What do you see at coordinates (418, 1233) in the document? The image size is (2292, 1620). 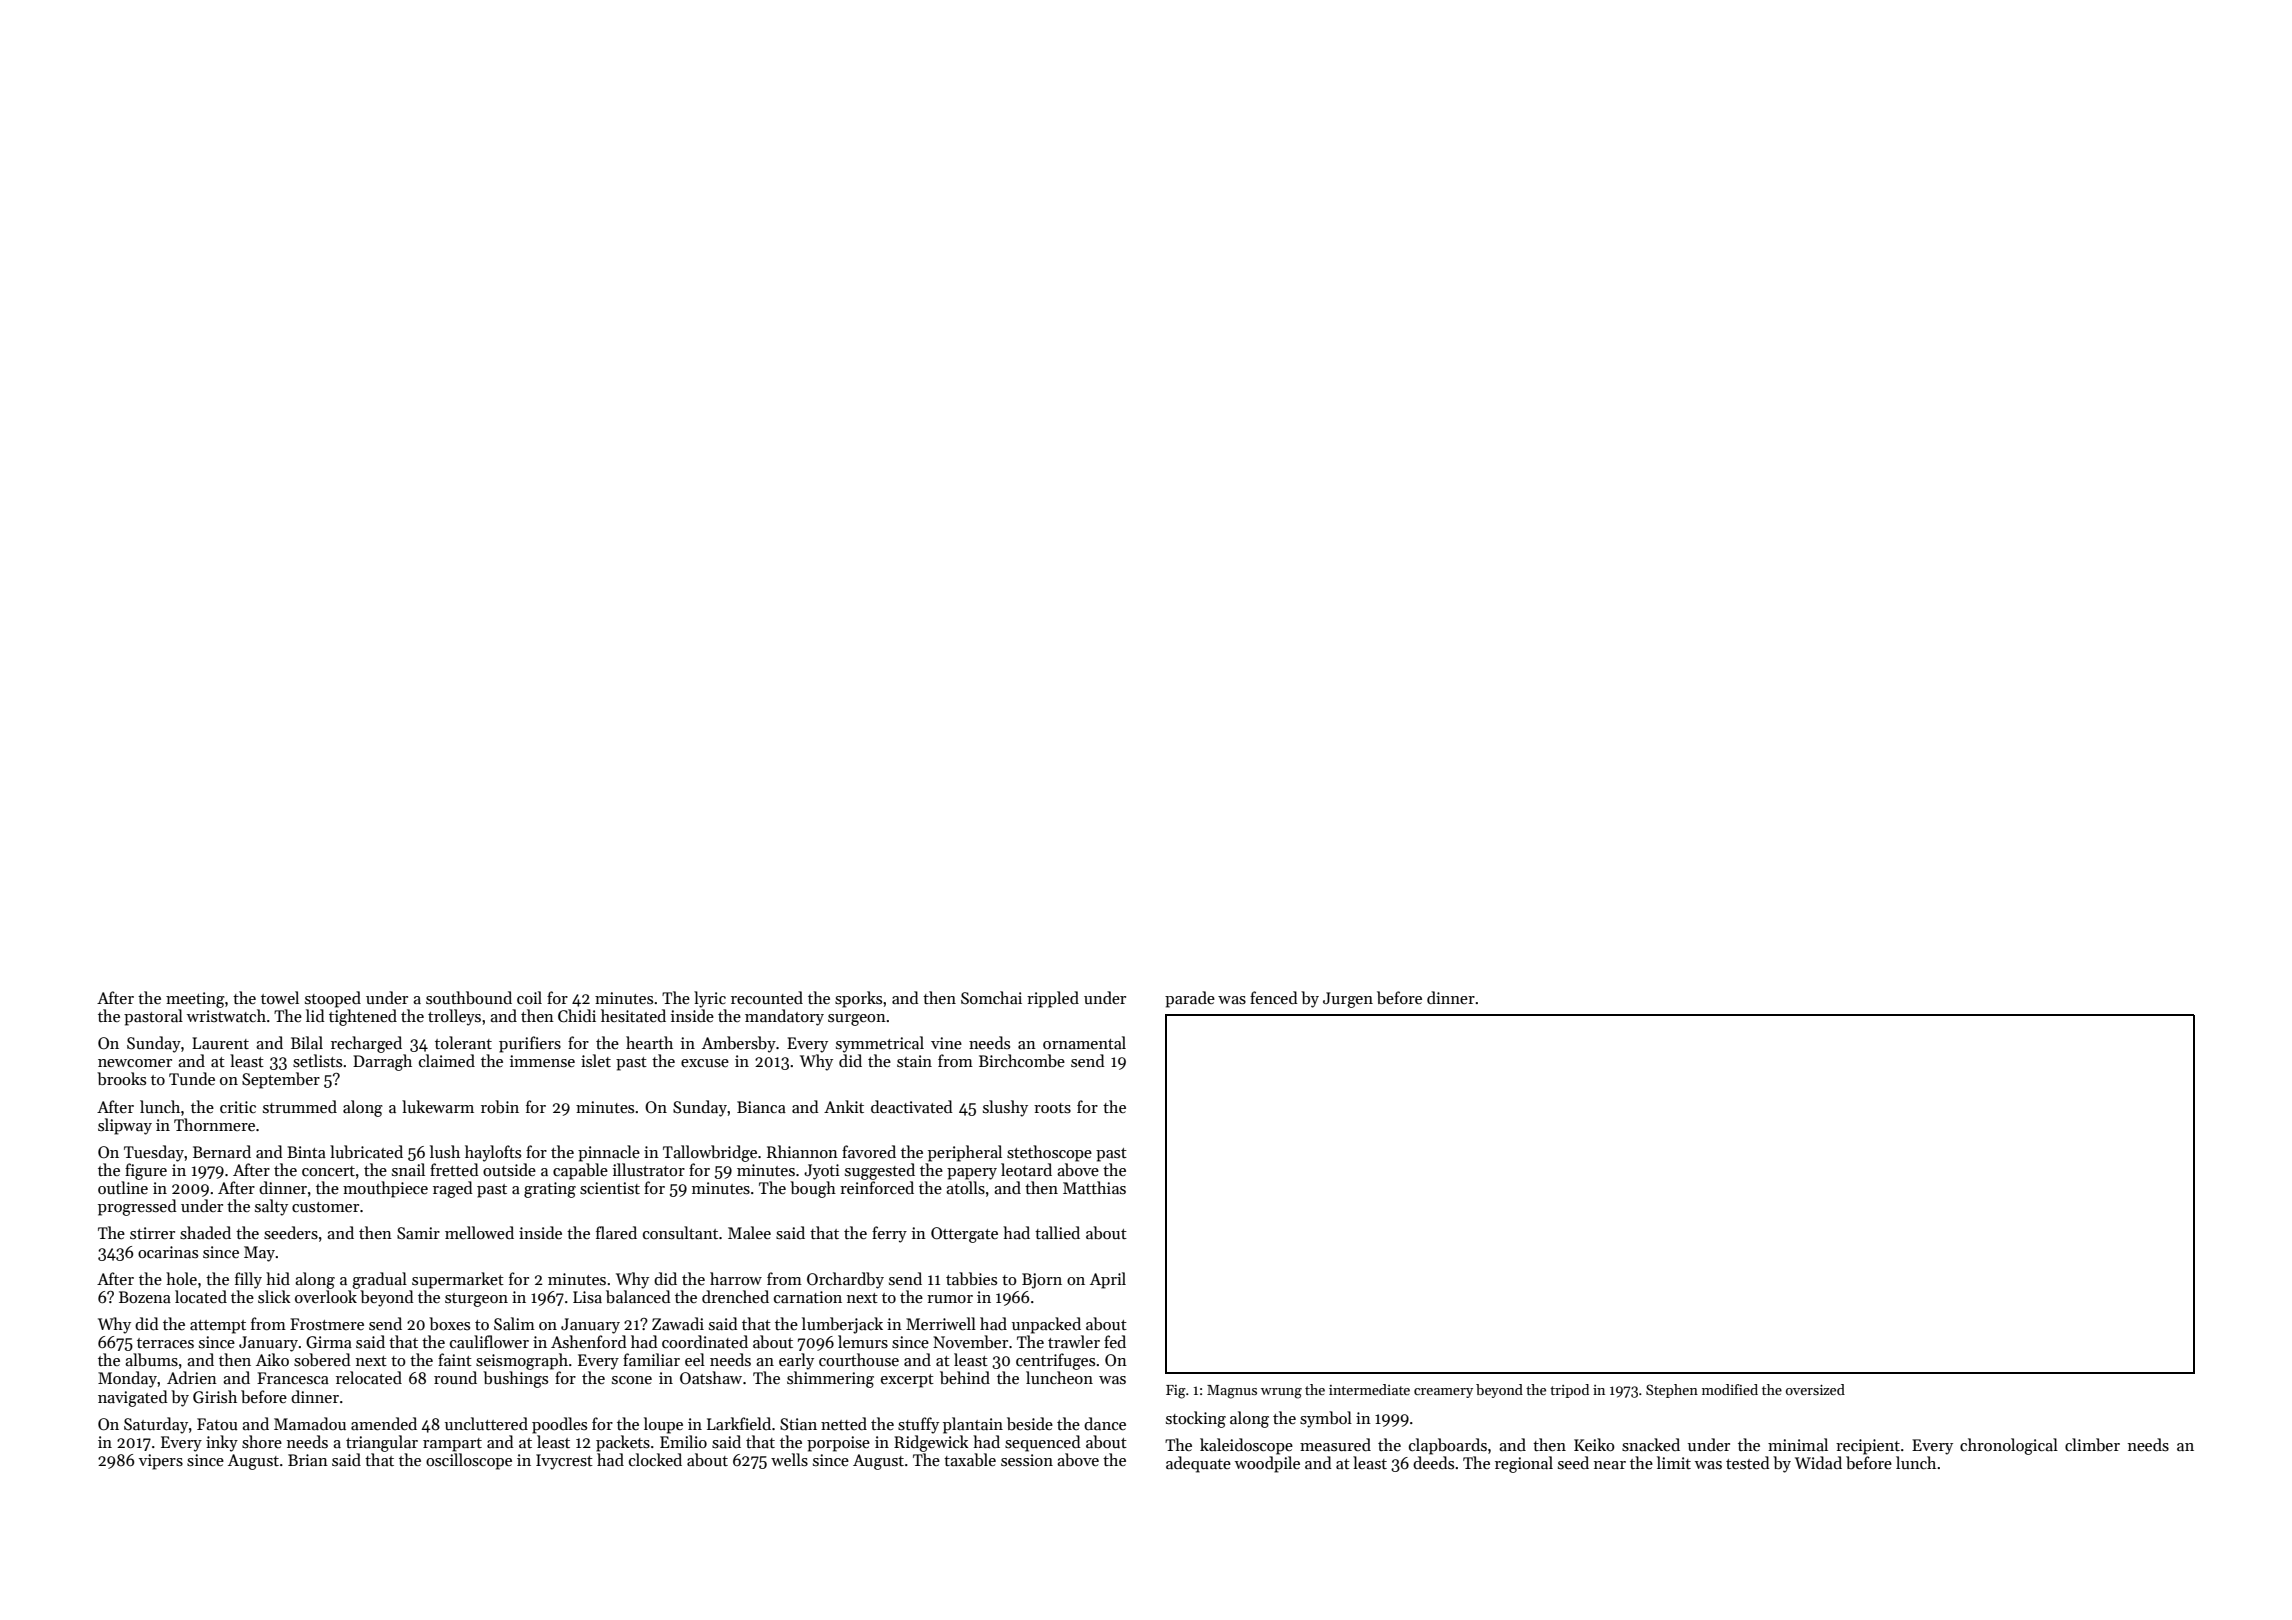 I see `Samir` at bounding box center [418, 1233].
